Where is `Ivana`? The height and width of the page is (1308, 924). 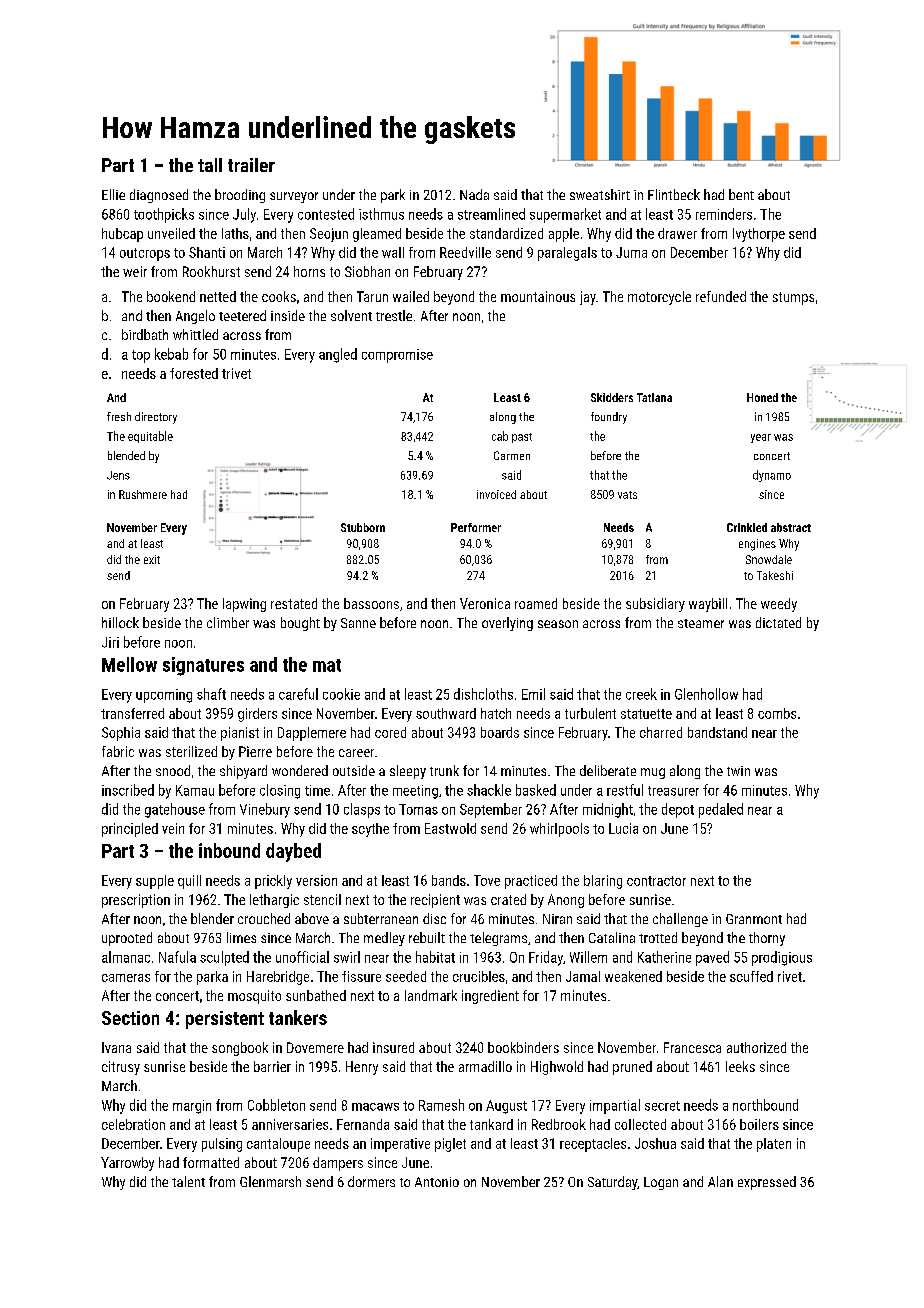
Ivana is located at coordinates (116, 1047).
